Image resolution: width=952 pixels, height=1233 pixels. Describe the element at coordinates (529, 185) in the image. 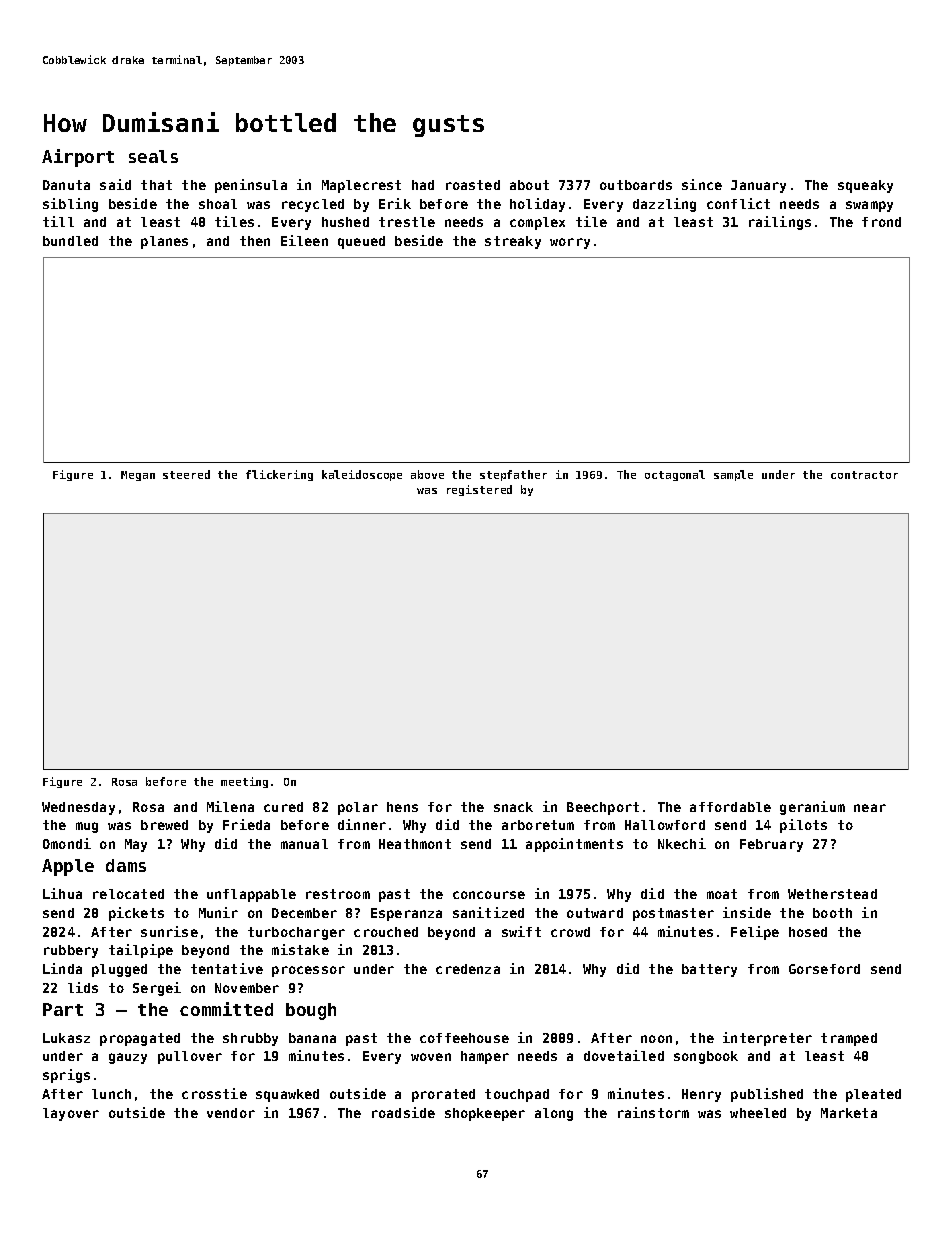

I see `about` at that location.
